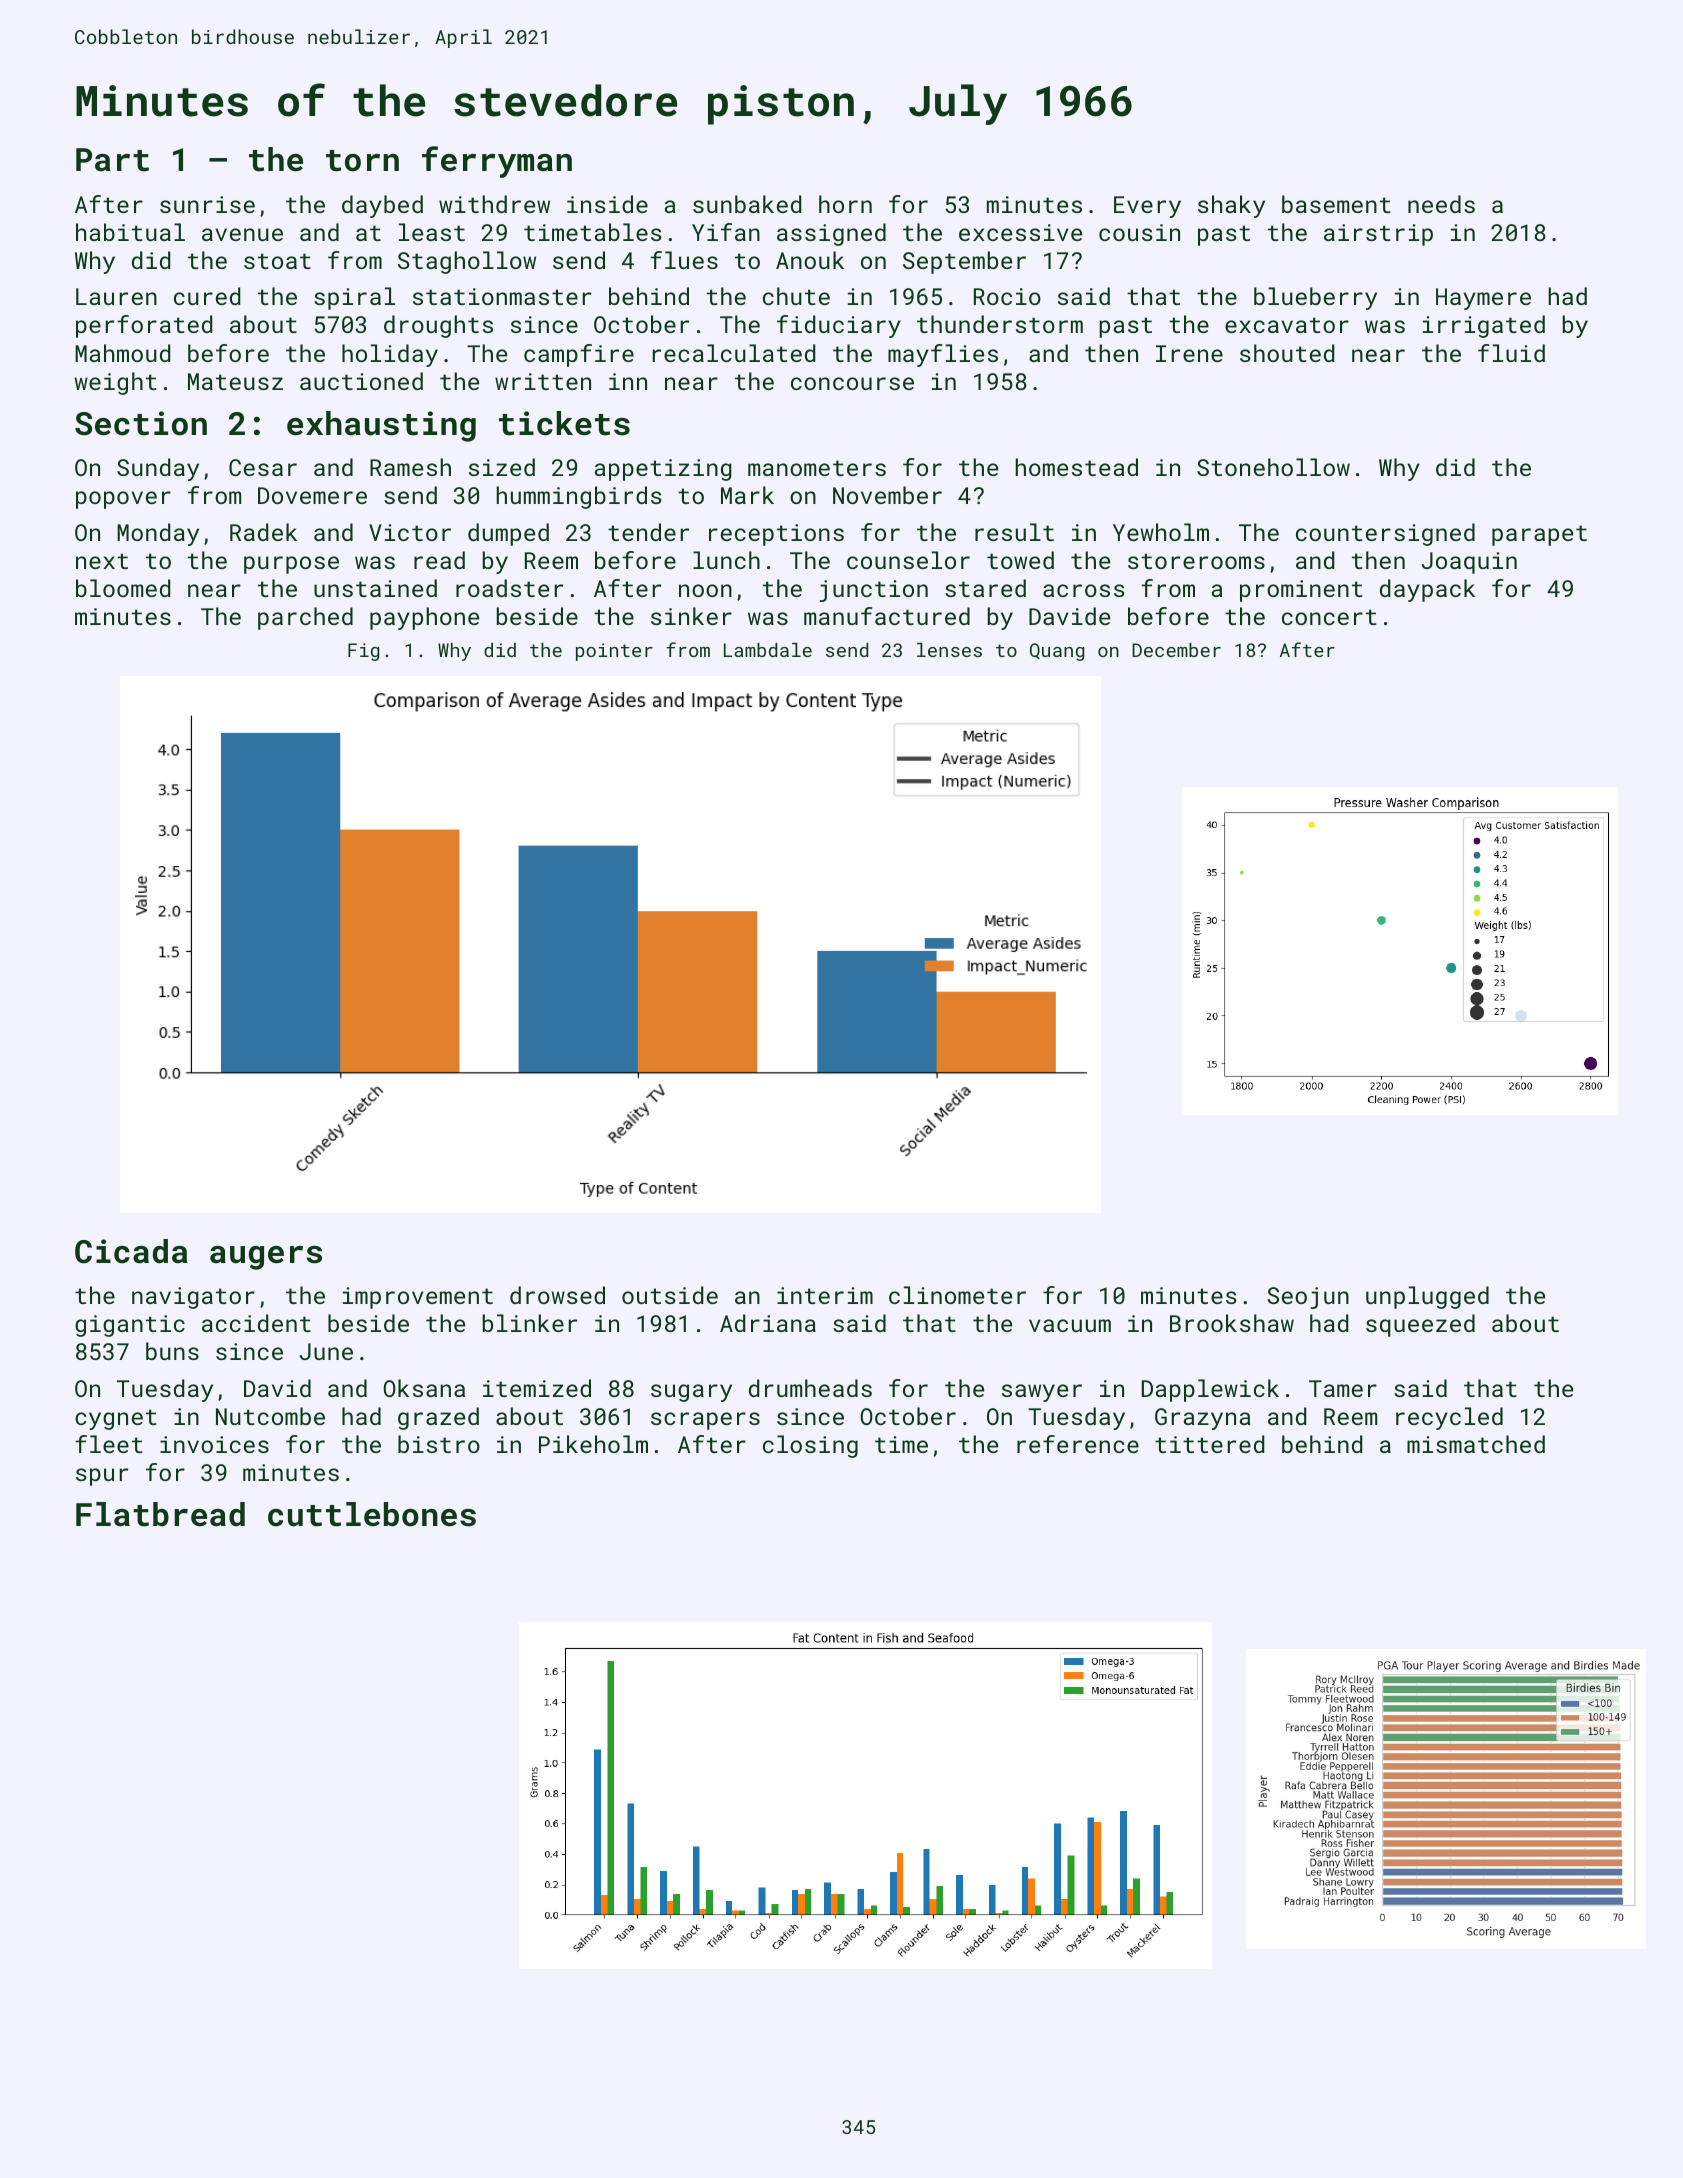  Describe the element at coordinates (1057, 652) in the screenshot. I see `Quang` at that location.
